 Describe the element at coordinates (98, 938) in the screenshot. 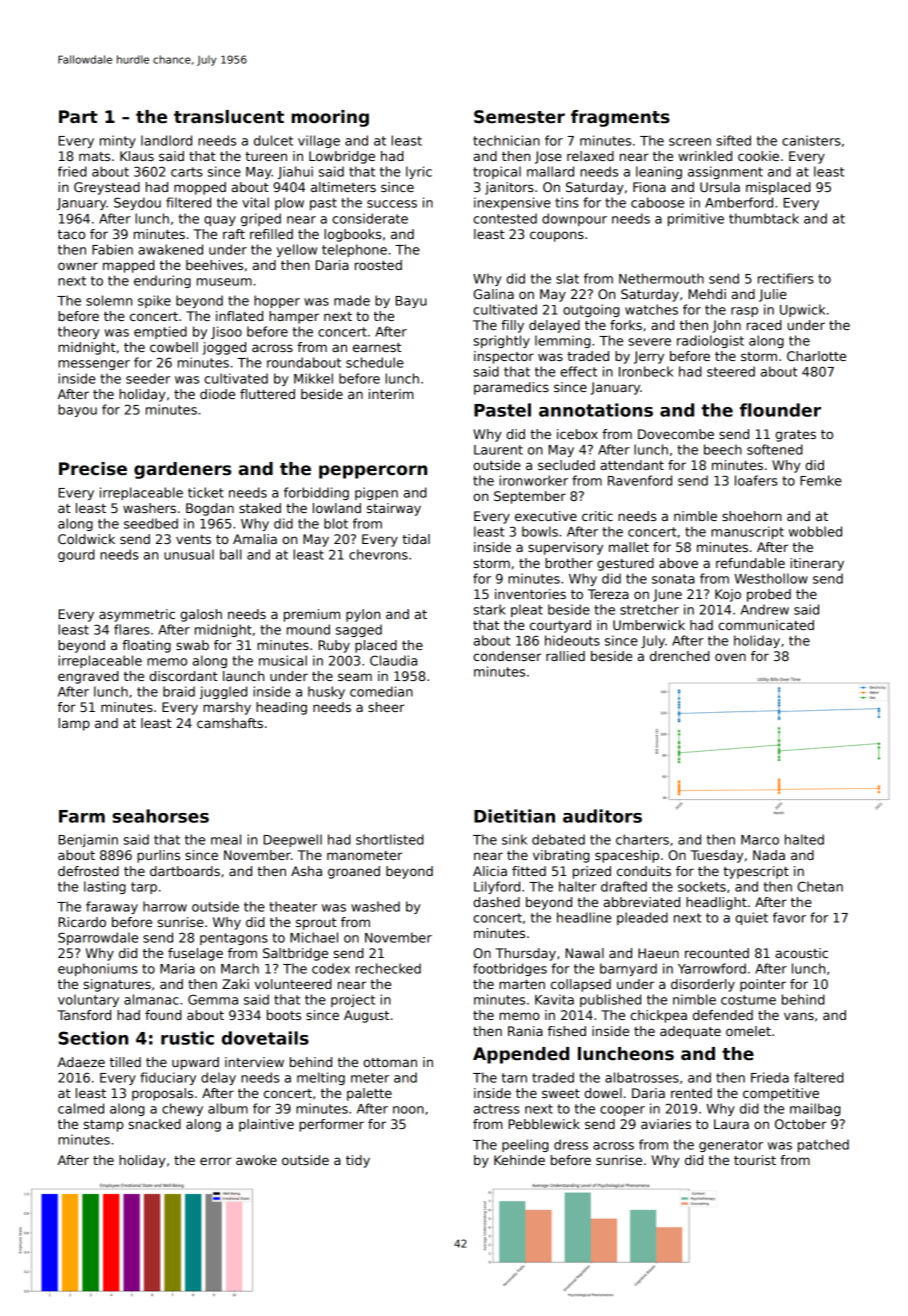

I see `Sparrowdale` at that location.
